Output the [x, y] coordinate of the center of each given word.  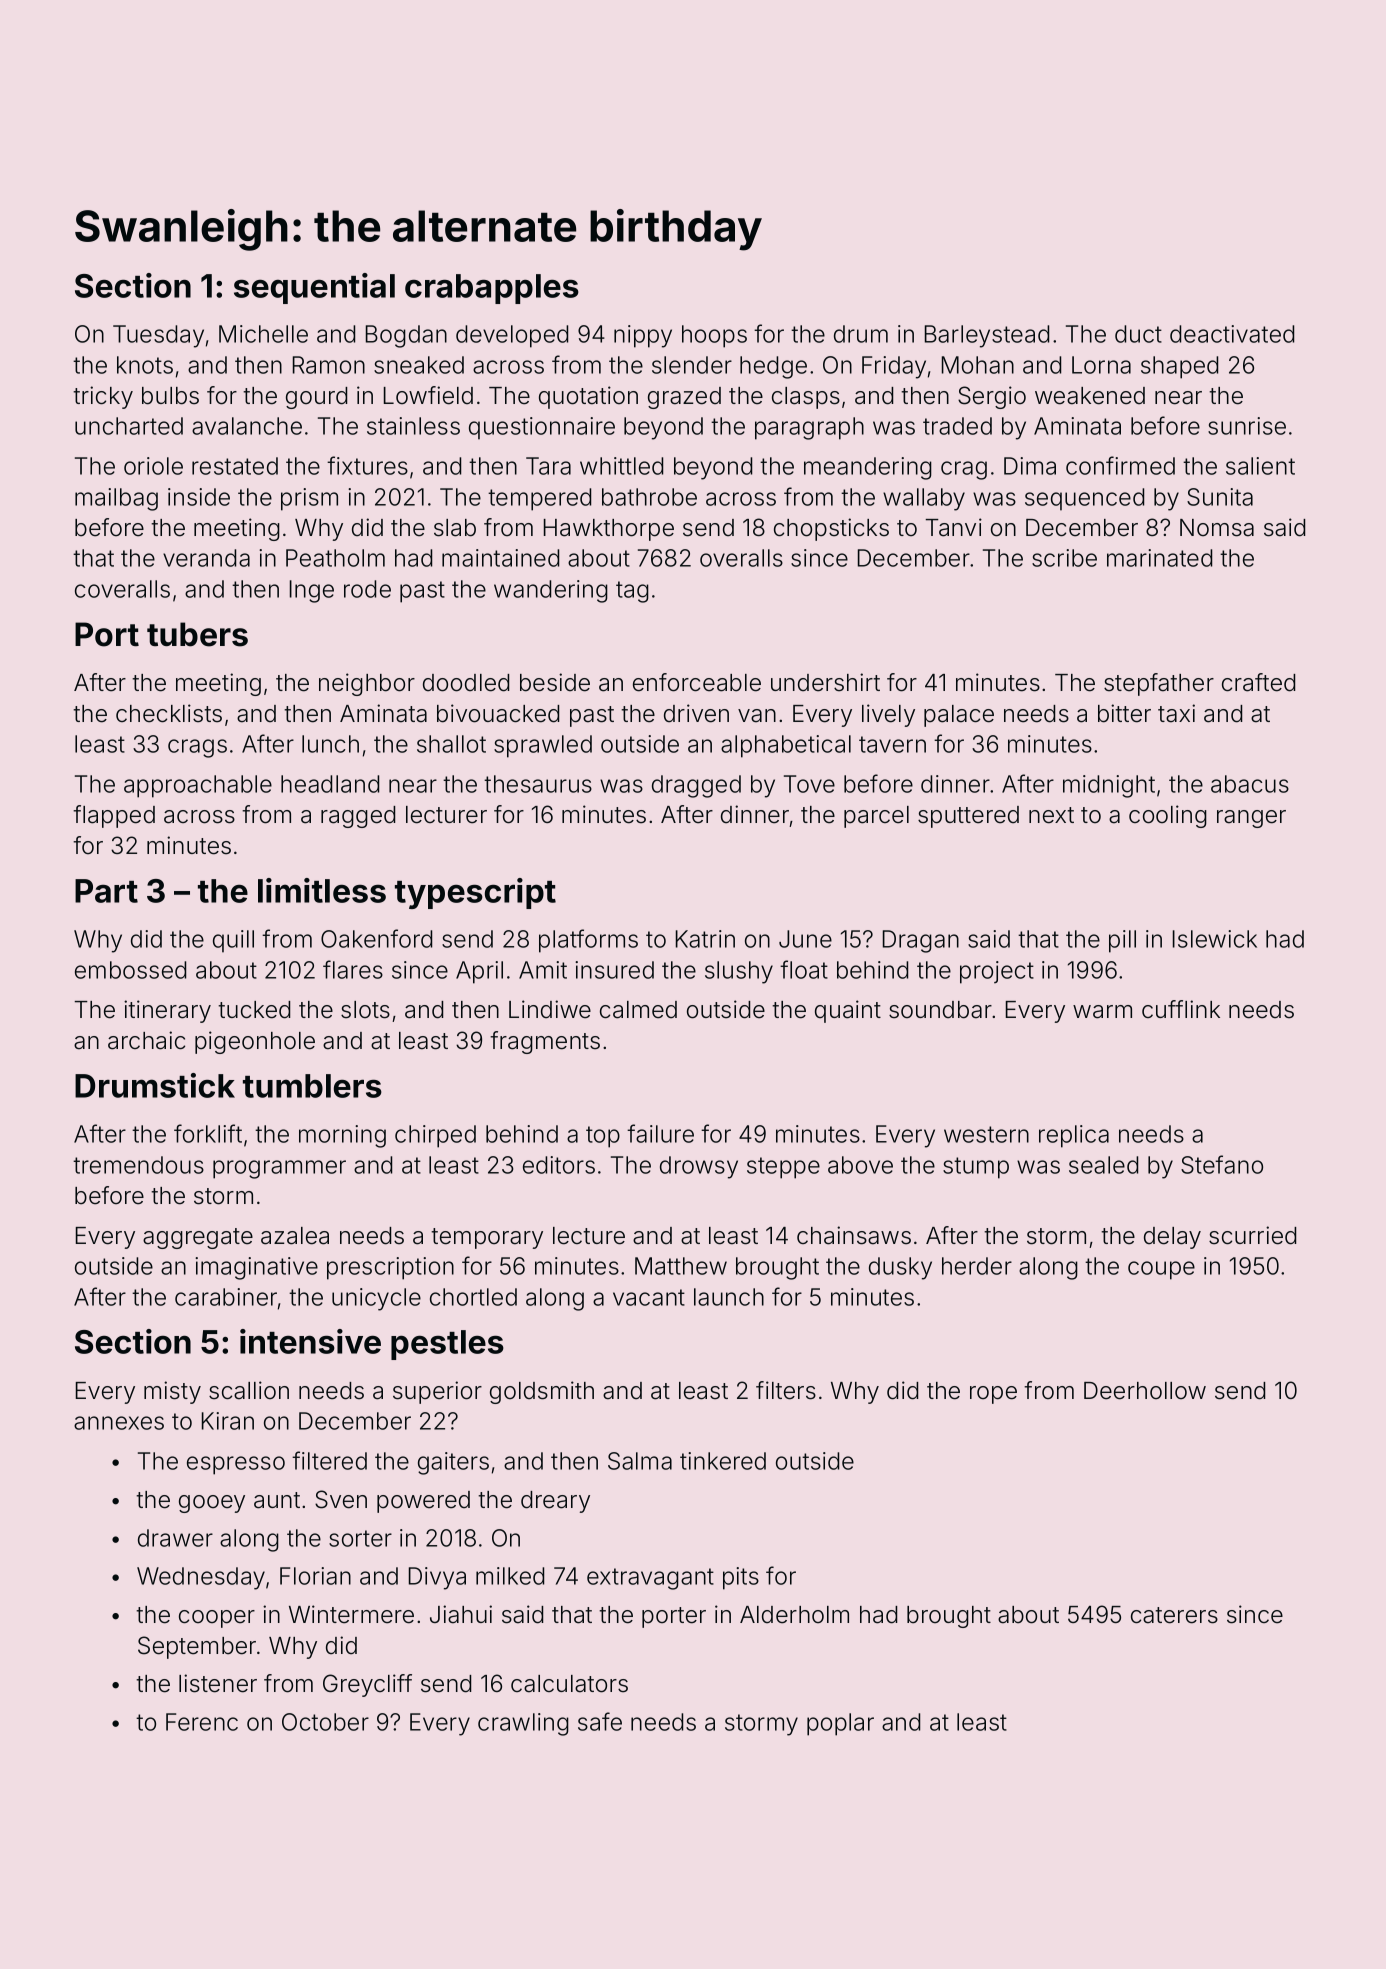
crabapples [492, 289]
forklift [208, 1133]
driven [696, 713]
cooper [217, 1619]
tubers [197, 634]
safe [600, 1721]
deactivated [1232, 334]
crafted [1258, 682]
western [986, 1134]
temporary [487, 1238]
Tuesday [158, 336]
